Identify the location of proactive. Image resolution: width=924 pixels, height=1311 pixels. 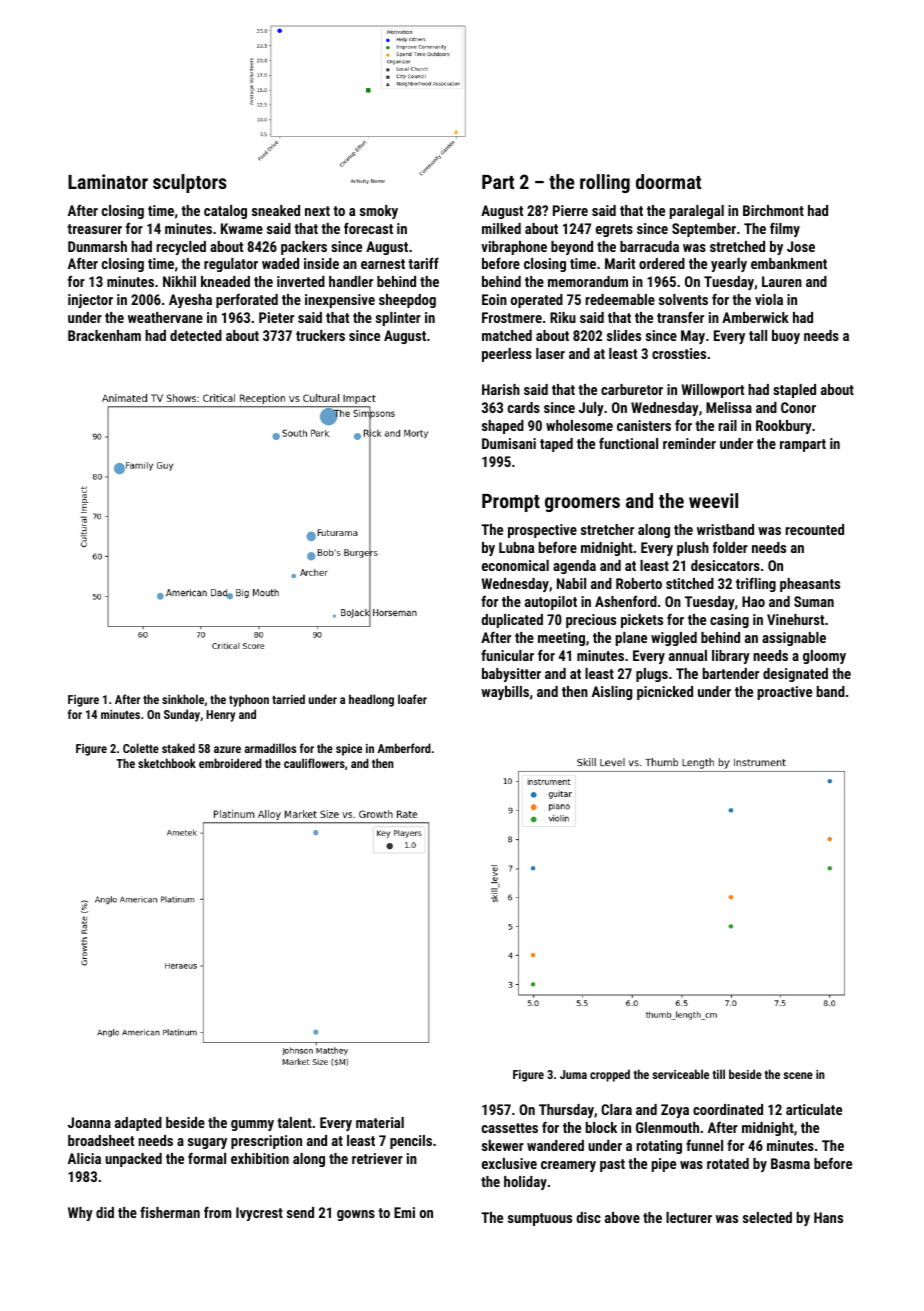
(785, 693).
